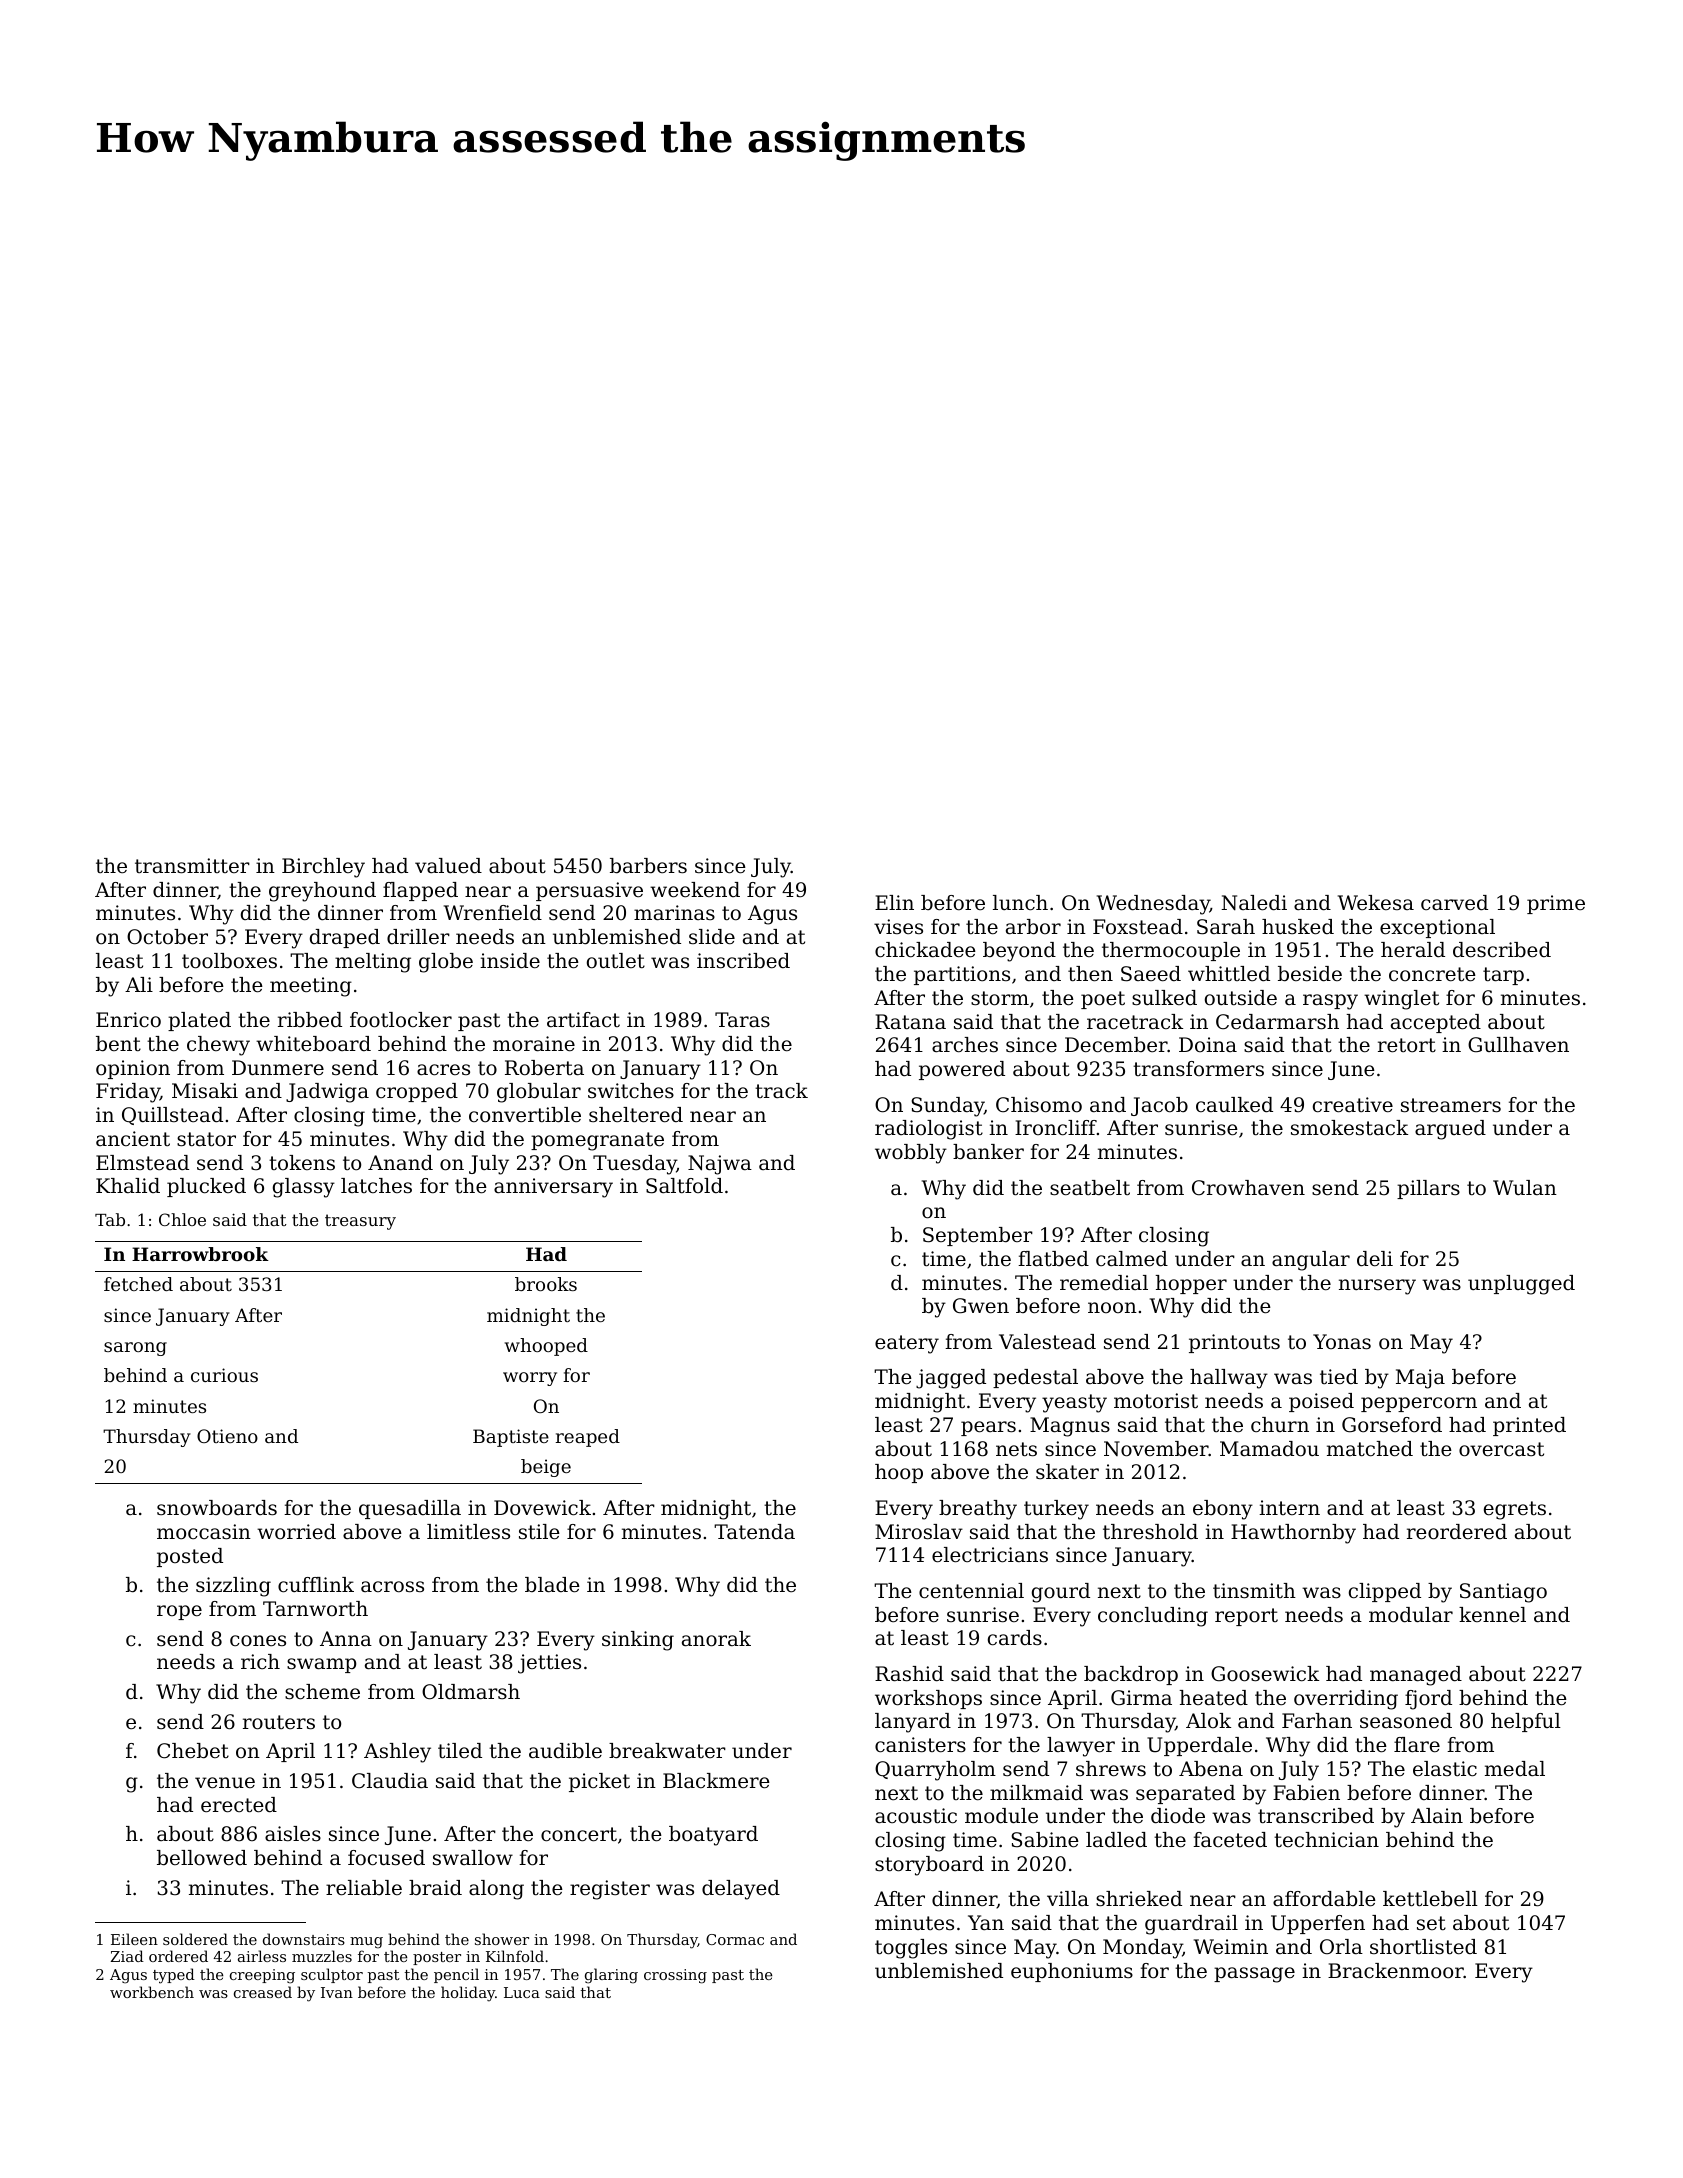 The height and width of the screenshot is (2178, 1683). Describe the element at coordinates (1081, 1747) in the screenshot. I see `lawyer` at that location.
